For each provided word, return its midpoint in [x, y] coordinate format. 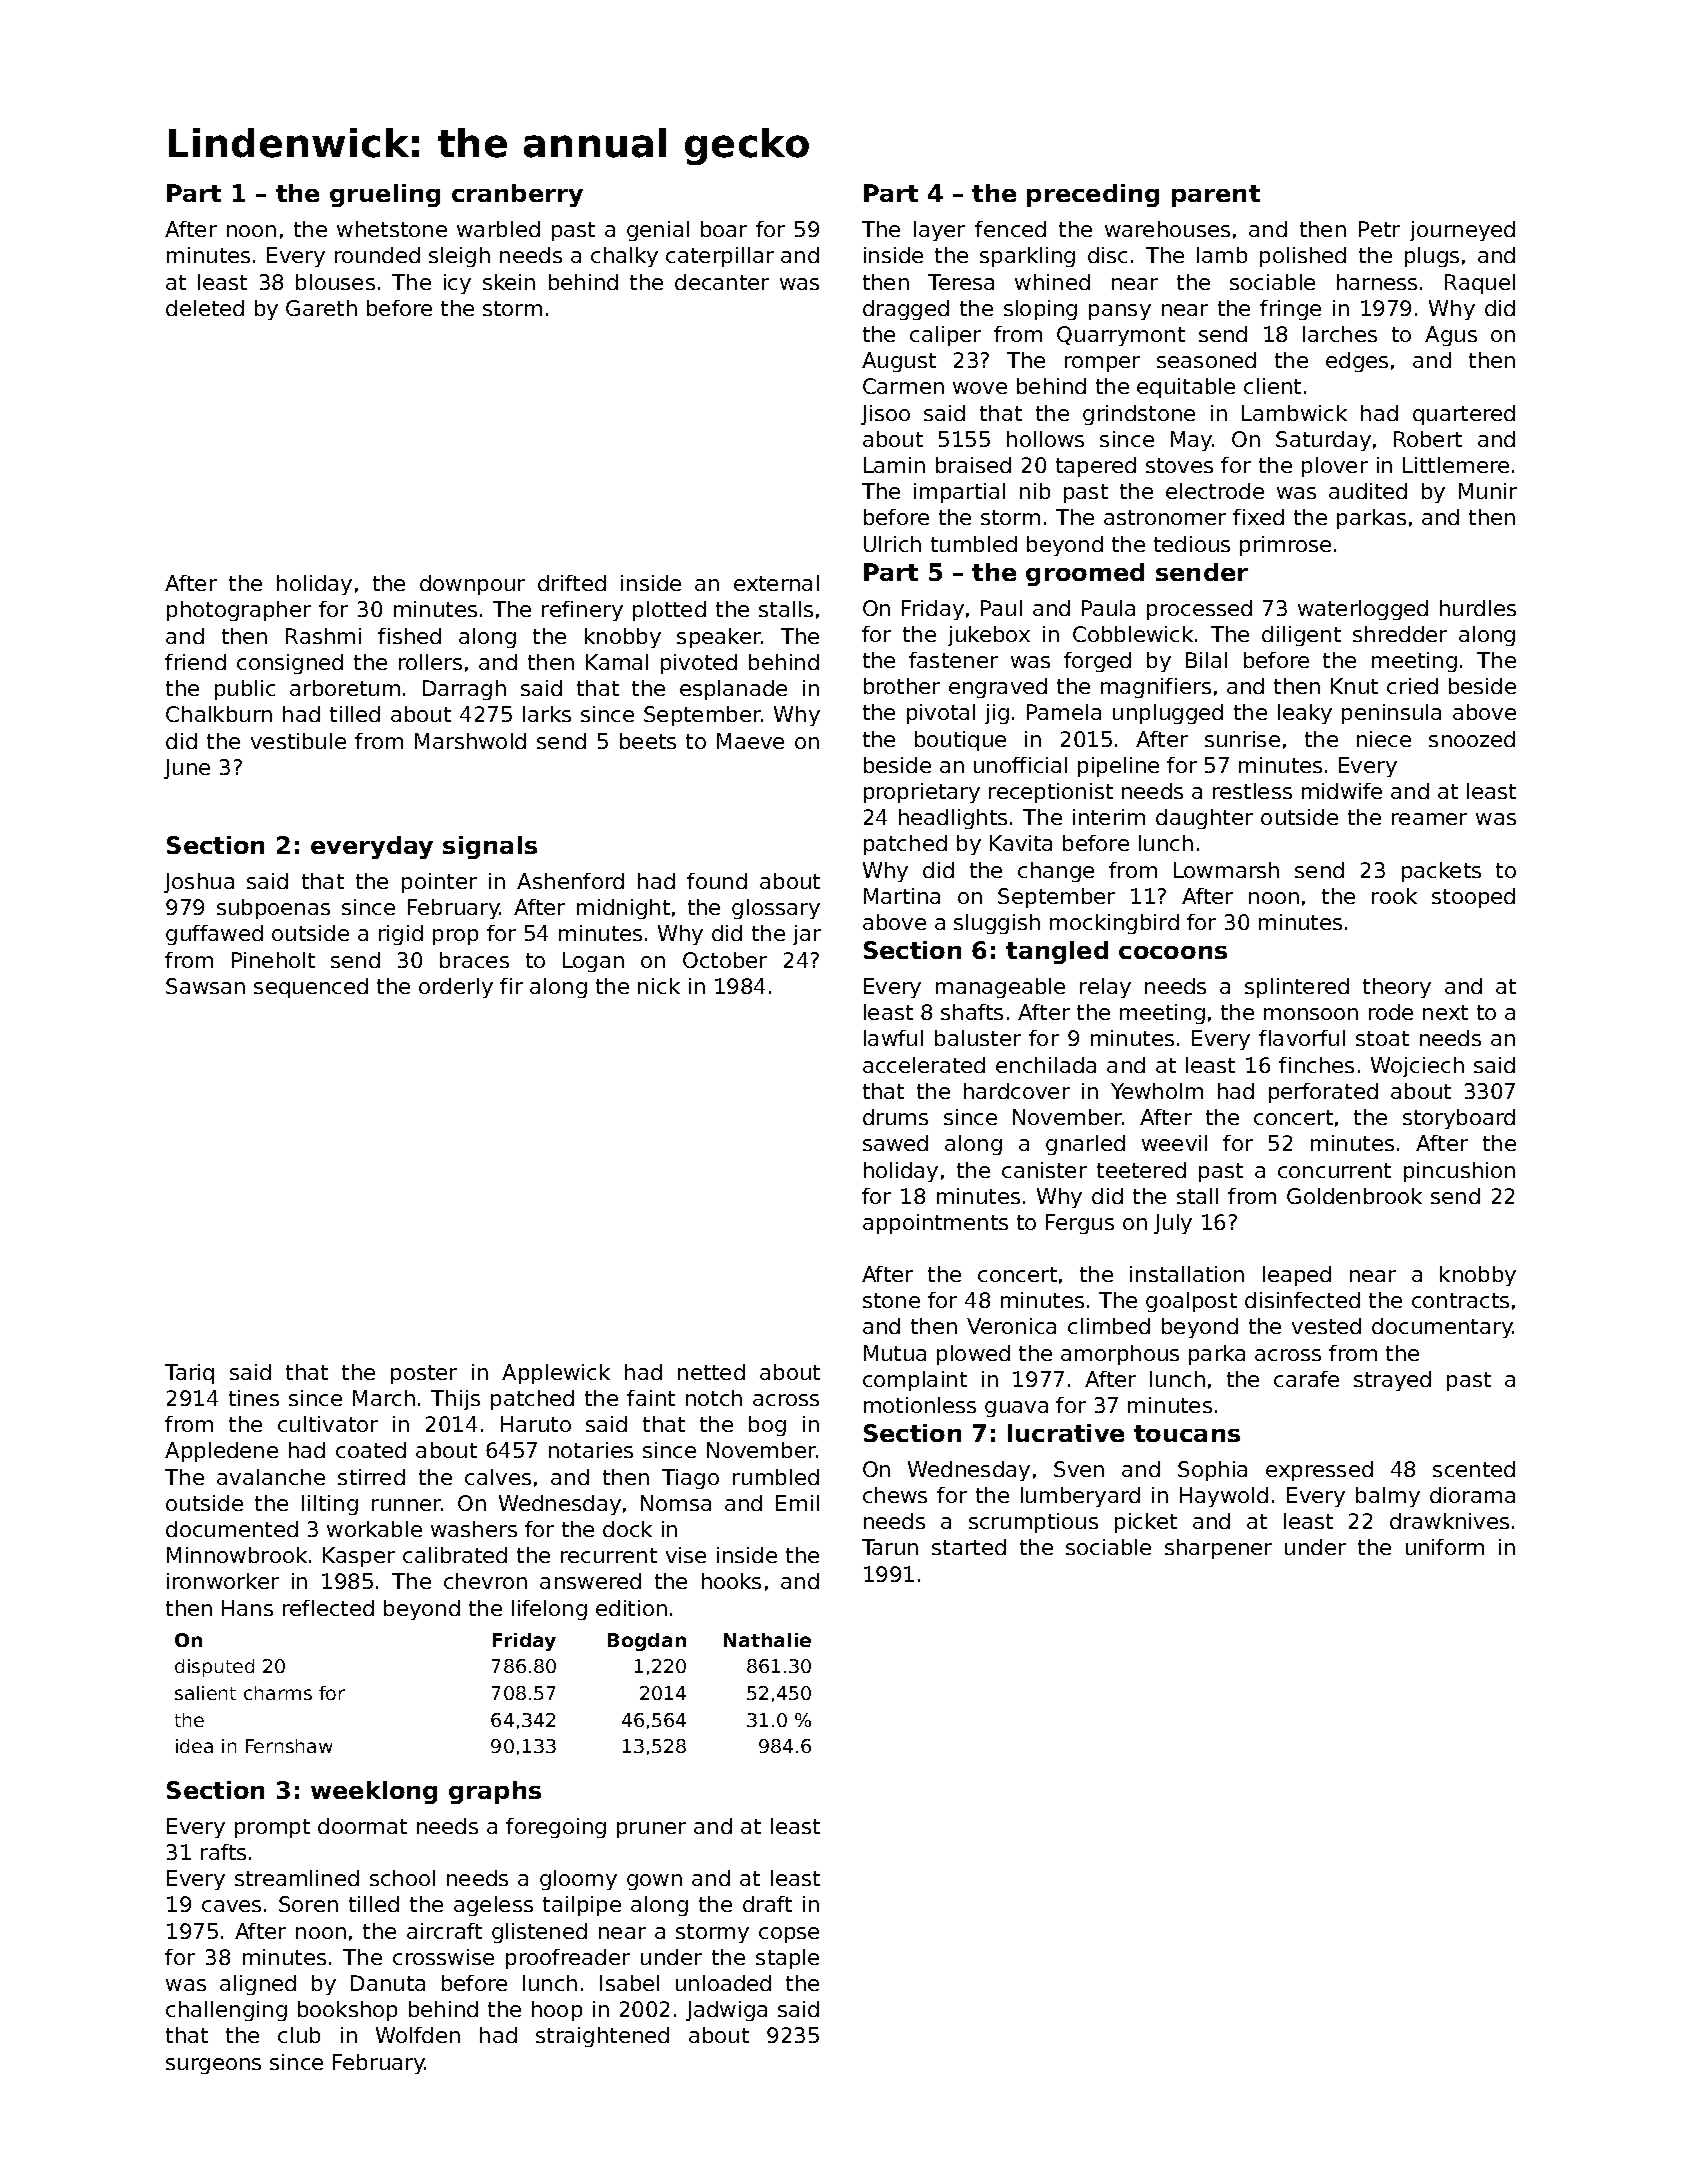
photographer [239, 611]
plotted [669, 611]
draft [767, 1904]
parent [1216, 196]
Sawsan [205, 986]
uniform [1445, 1547]
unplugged [1168, 714]
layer [939, 231]
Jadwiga [726, 2011]
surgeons [213, 2066]
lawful [893, 1038]
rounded [377, 255]
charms [278, 1693]
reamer [1429, 819]
